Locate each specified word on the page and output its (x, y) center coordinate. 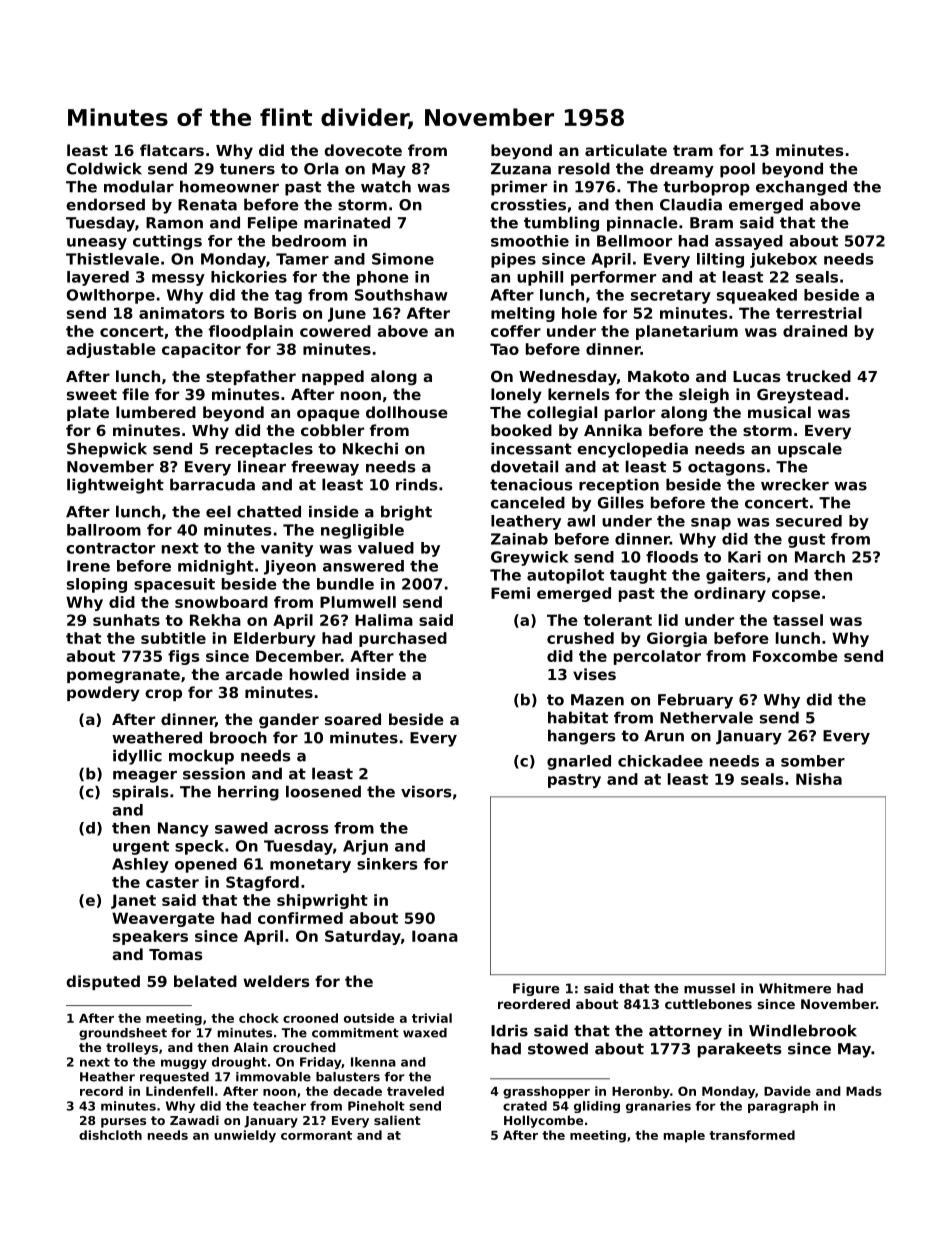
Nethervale (706, 717)
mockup (201, 757)
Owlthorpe (111, 296)
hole (579, 313)
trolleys (132, 1048)
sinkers (387, 864)
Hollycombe (543, 1121)
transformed (752, 1135)
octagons (726, 468)
